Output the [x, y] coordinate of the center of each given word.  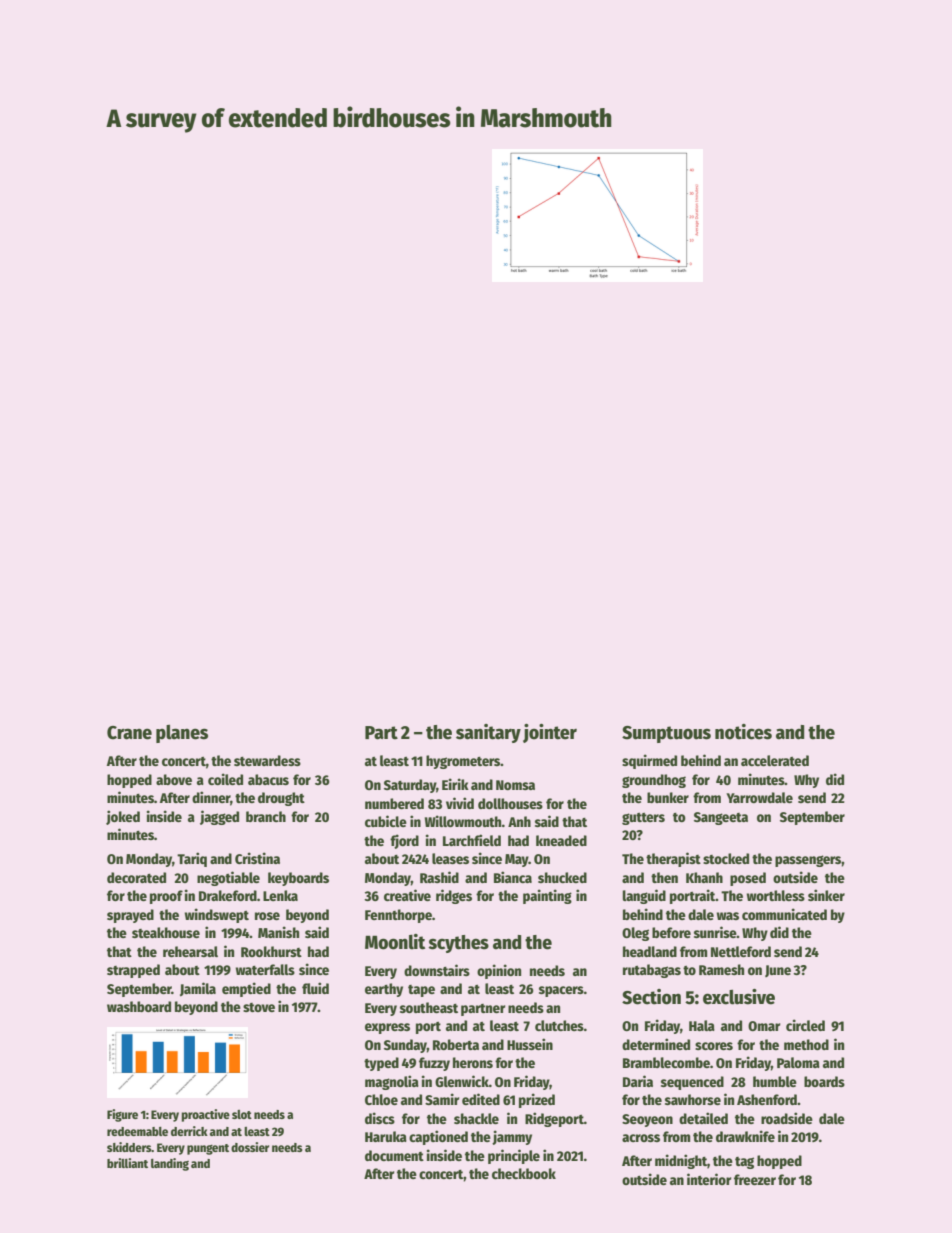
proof [166, 897]
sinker [826, 895]
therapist [673, 859]
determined [656, 1044]
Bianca [513, 877]
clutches [559, 1025]
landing [170, 1164]
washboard [139, 1006]
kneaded [561, 840]
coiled [225, 779]
